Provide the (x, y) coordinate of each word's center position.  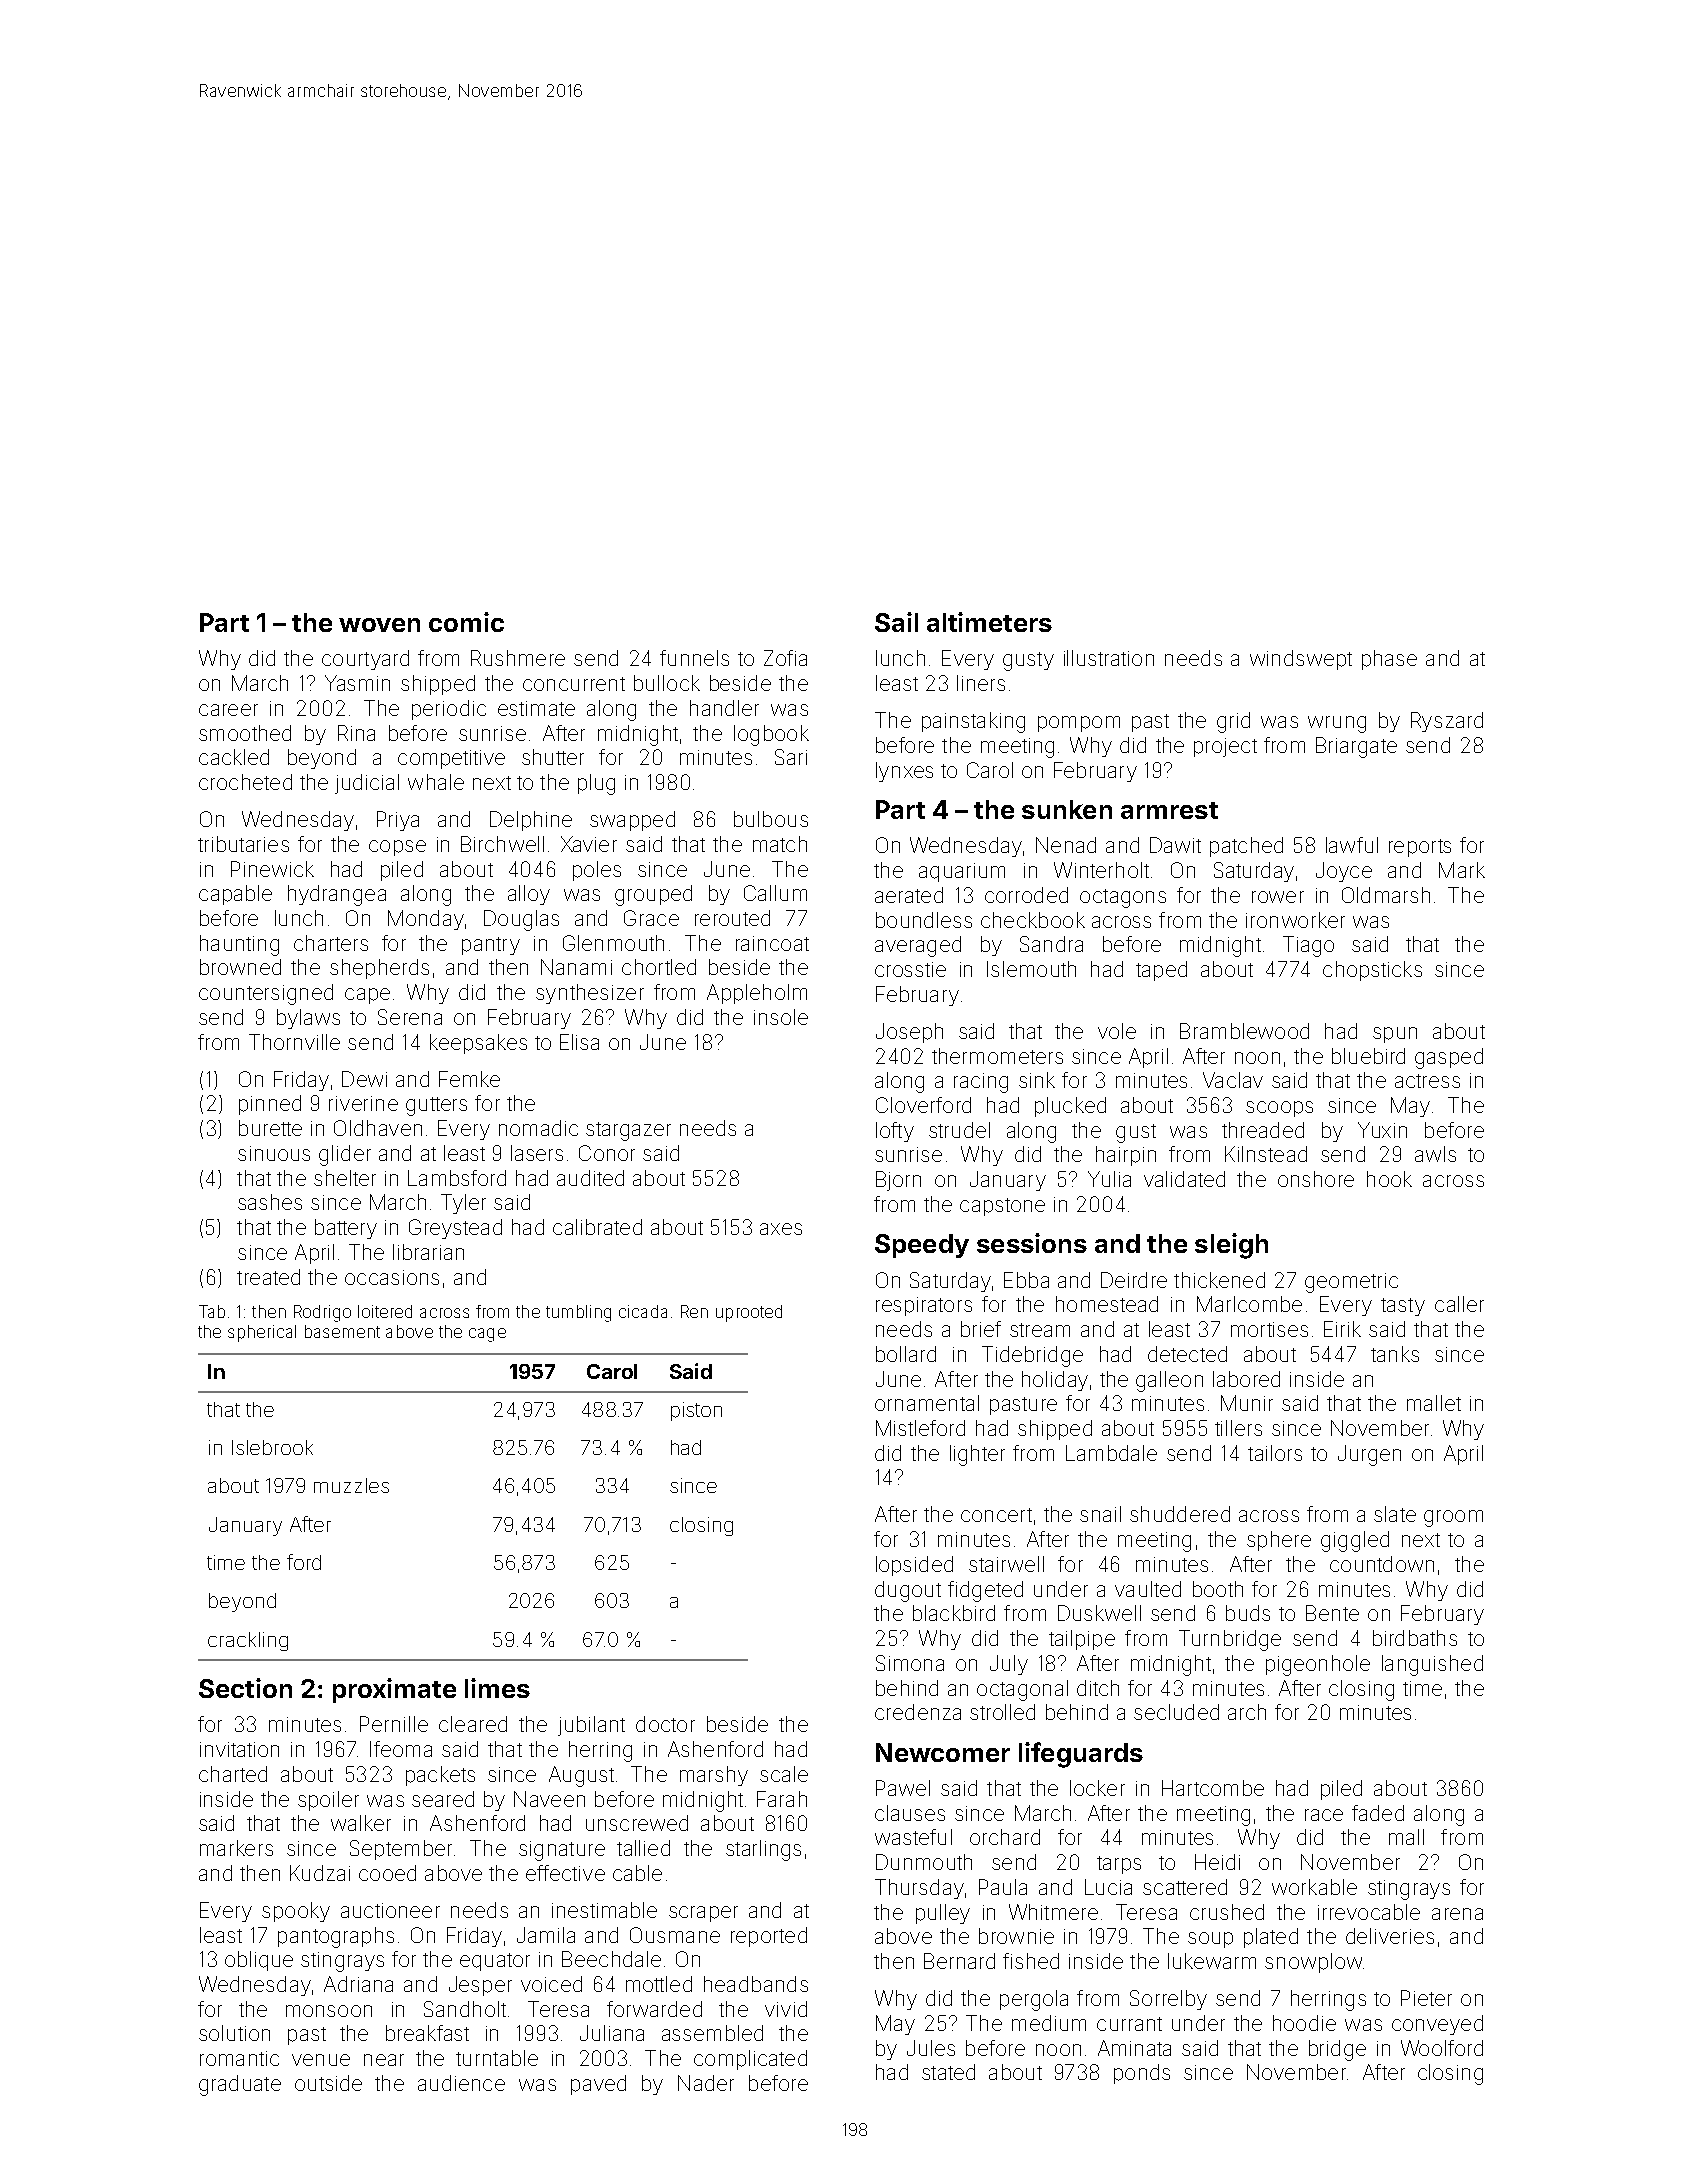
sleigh (1231, 1246)
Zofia (785, 658)
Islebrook (272, 1447)
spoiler (328, 1801)
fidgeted (985, 1591)
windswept (1301, 660)
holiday (1055, 1381)
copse (397, 848)
